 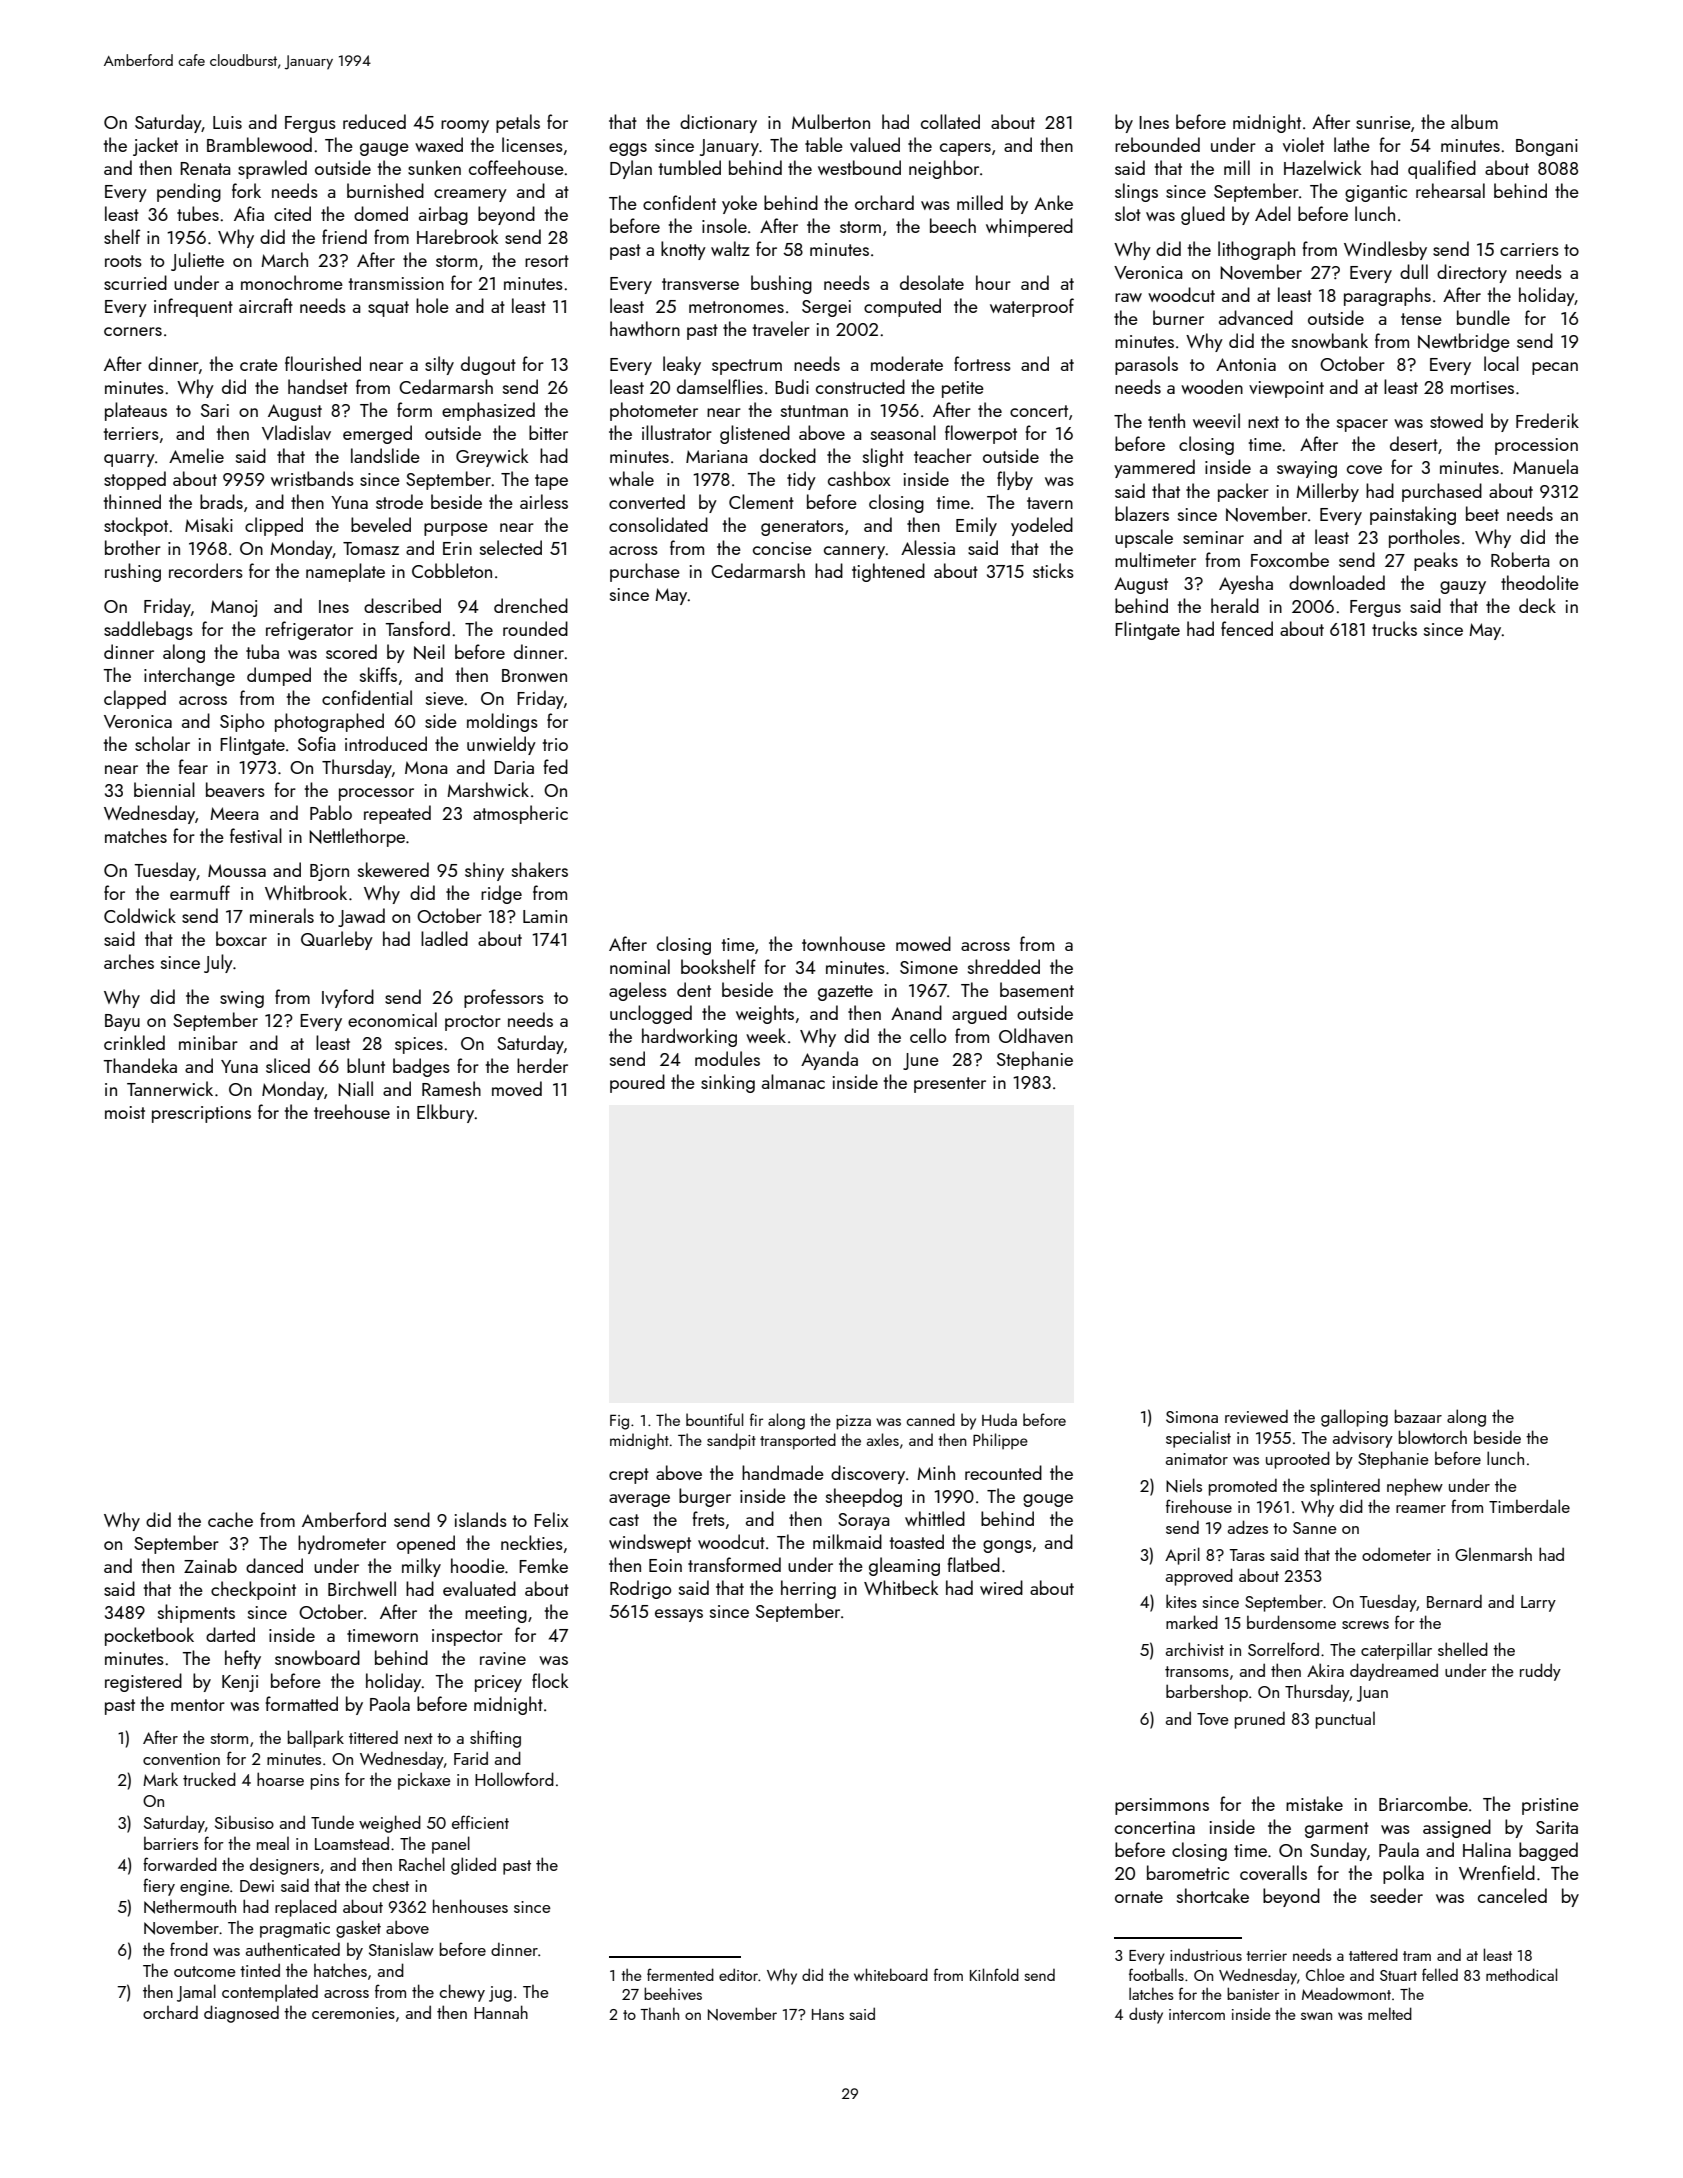 I want to click on roomy, so click(x=465, y=126).
